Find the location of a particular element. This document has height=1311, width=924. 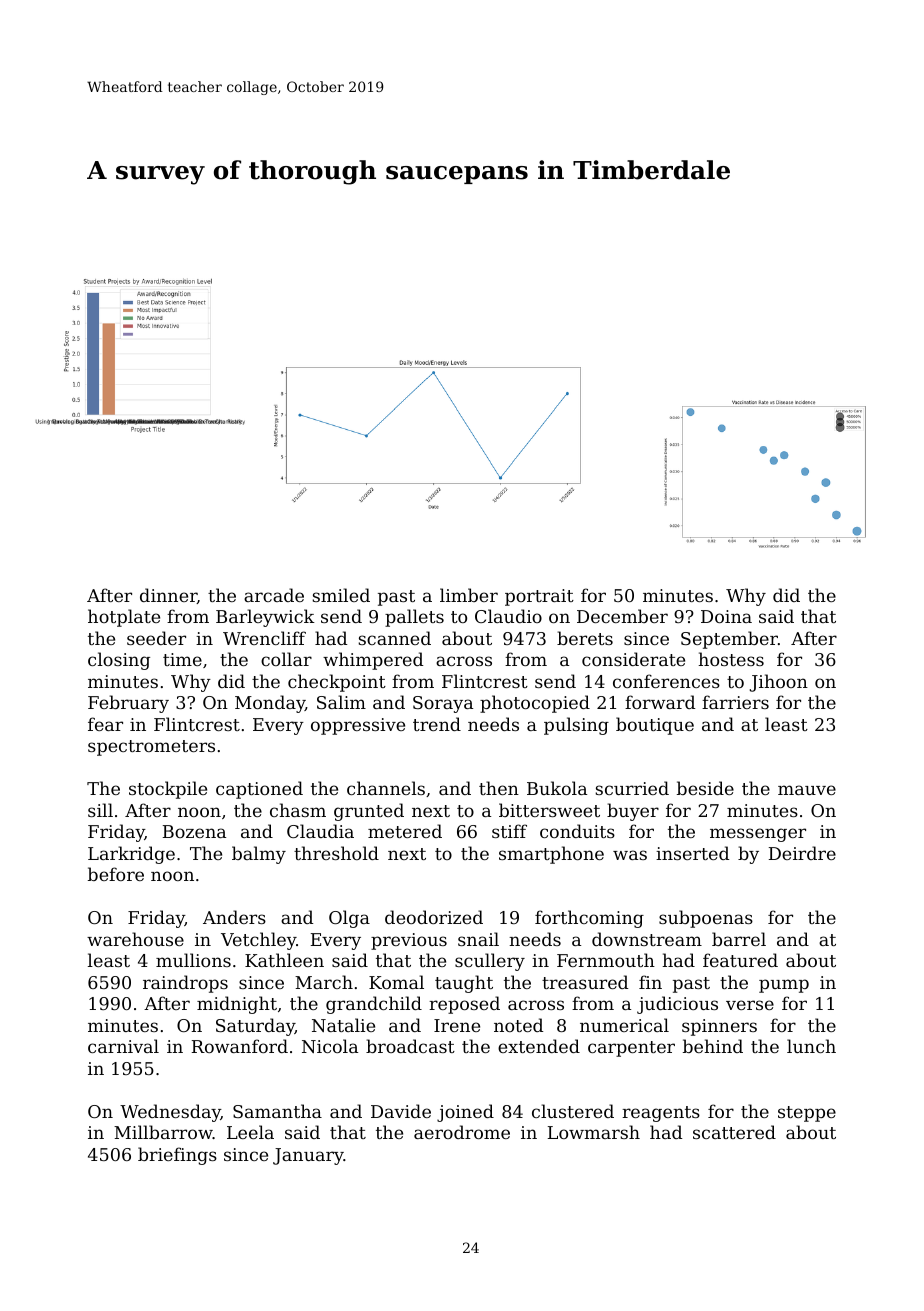

closing is located at coordinates (119, 661).
